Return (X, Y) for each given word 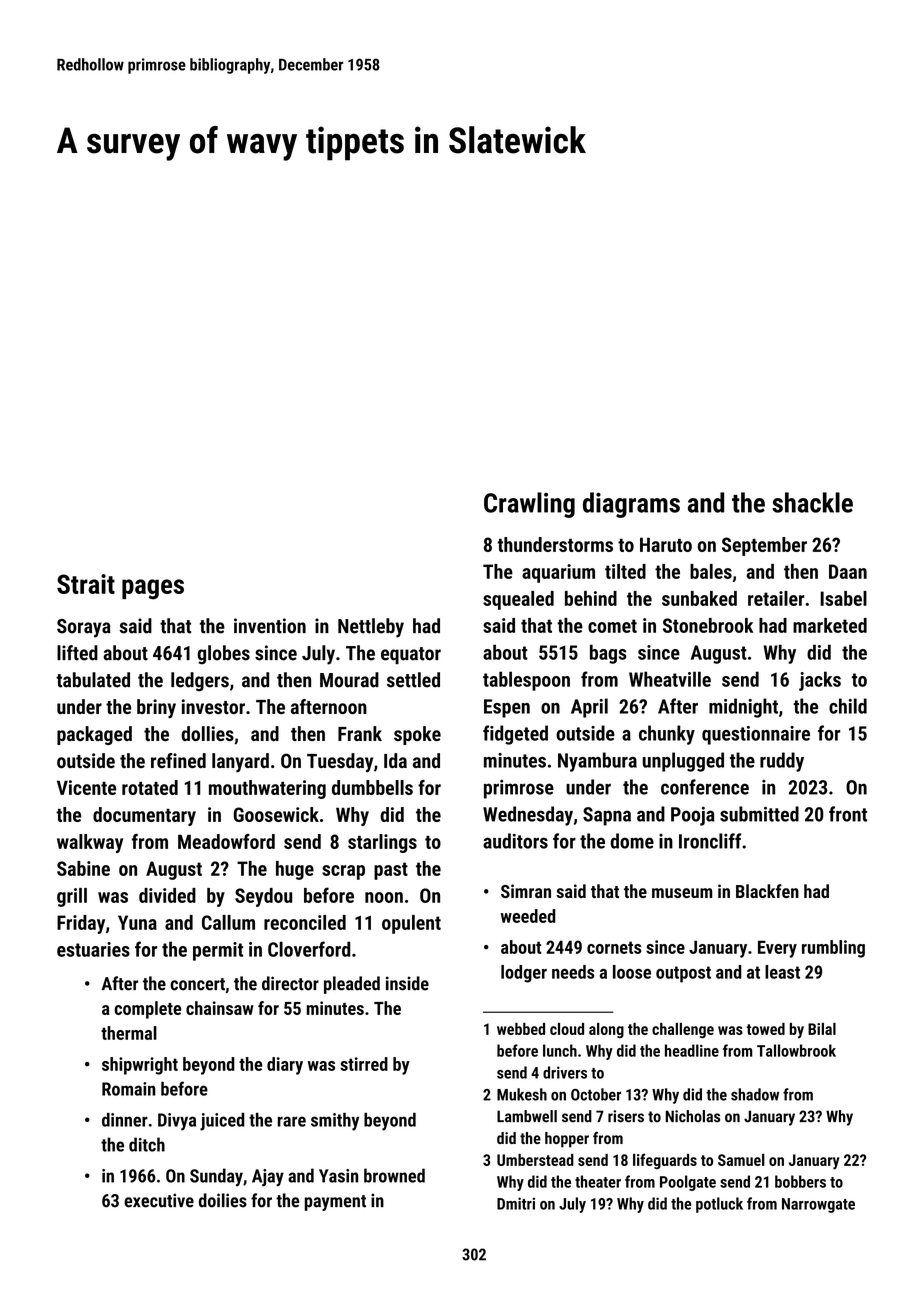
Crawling (529, 505)
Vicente (86, 787)
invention (270, 626)
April (589, 708)
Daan (848, 571)
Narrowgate (818, 1205)
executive (159, 1200)
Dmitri (516, 1203)
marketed (830, 625)
